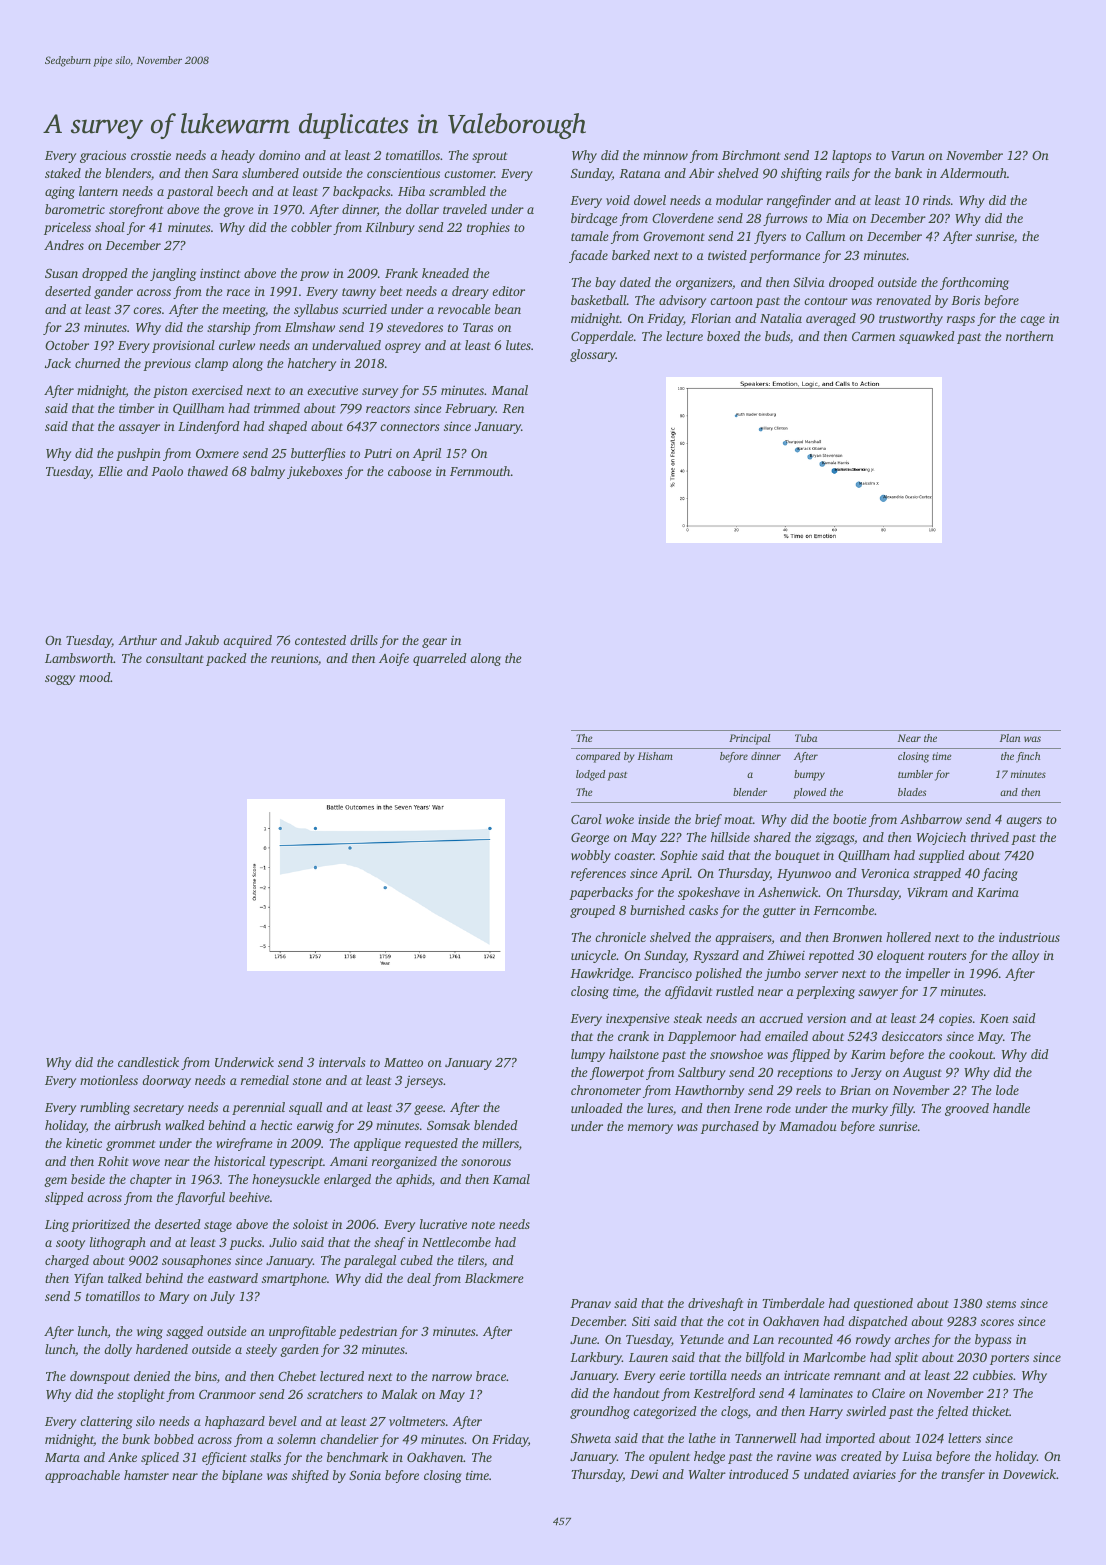 The width and height of the screenshot is (1106, 1565). Describe the element at coordinates (58, 363) in the screenshot. I see `Jack` at that location.
